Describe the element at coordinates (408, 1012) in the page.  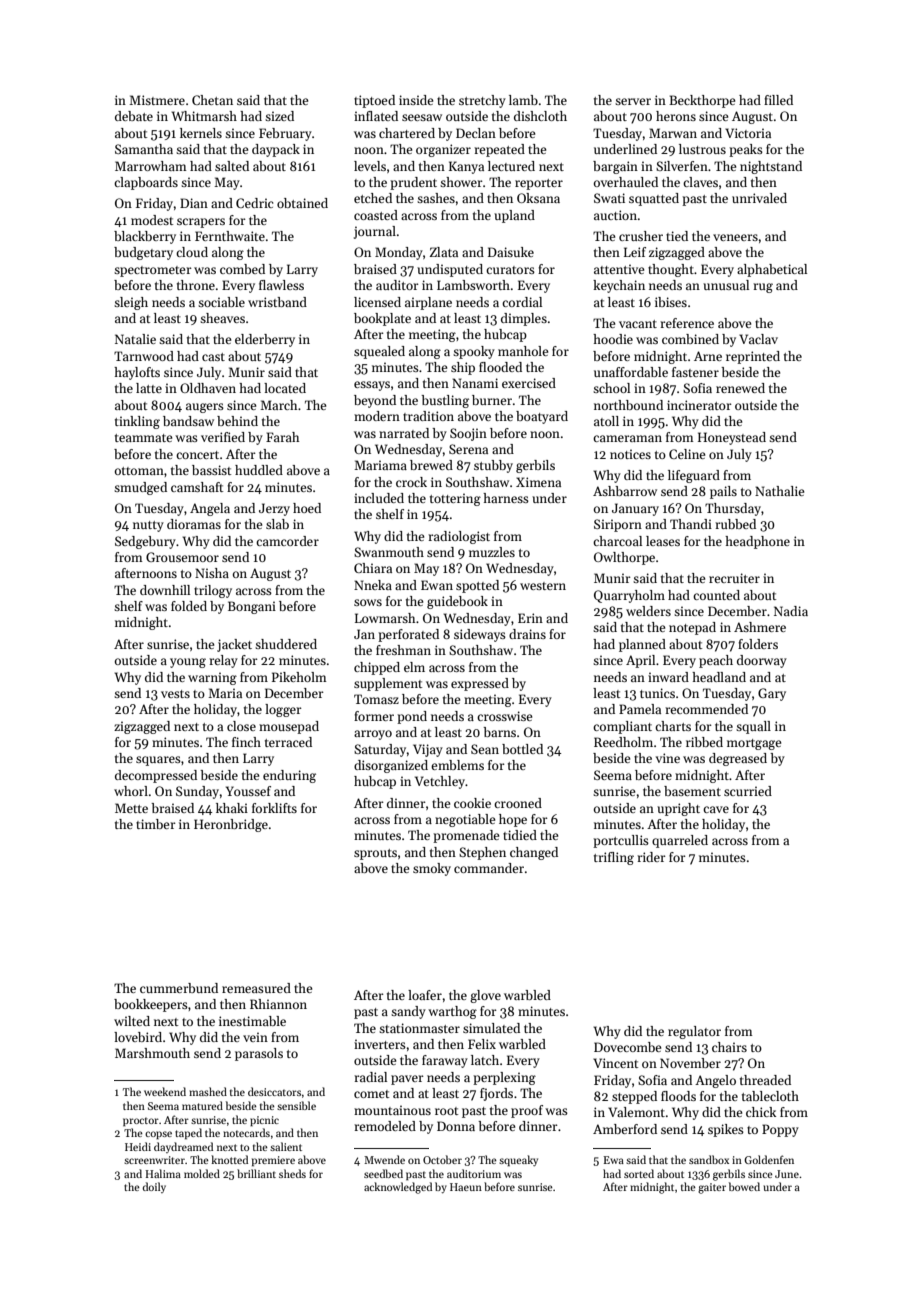
I see `sandy` at that location.
